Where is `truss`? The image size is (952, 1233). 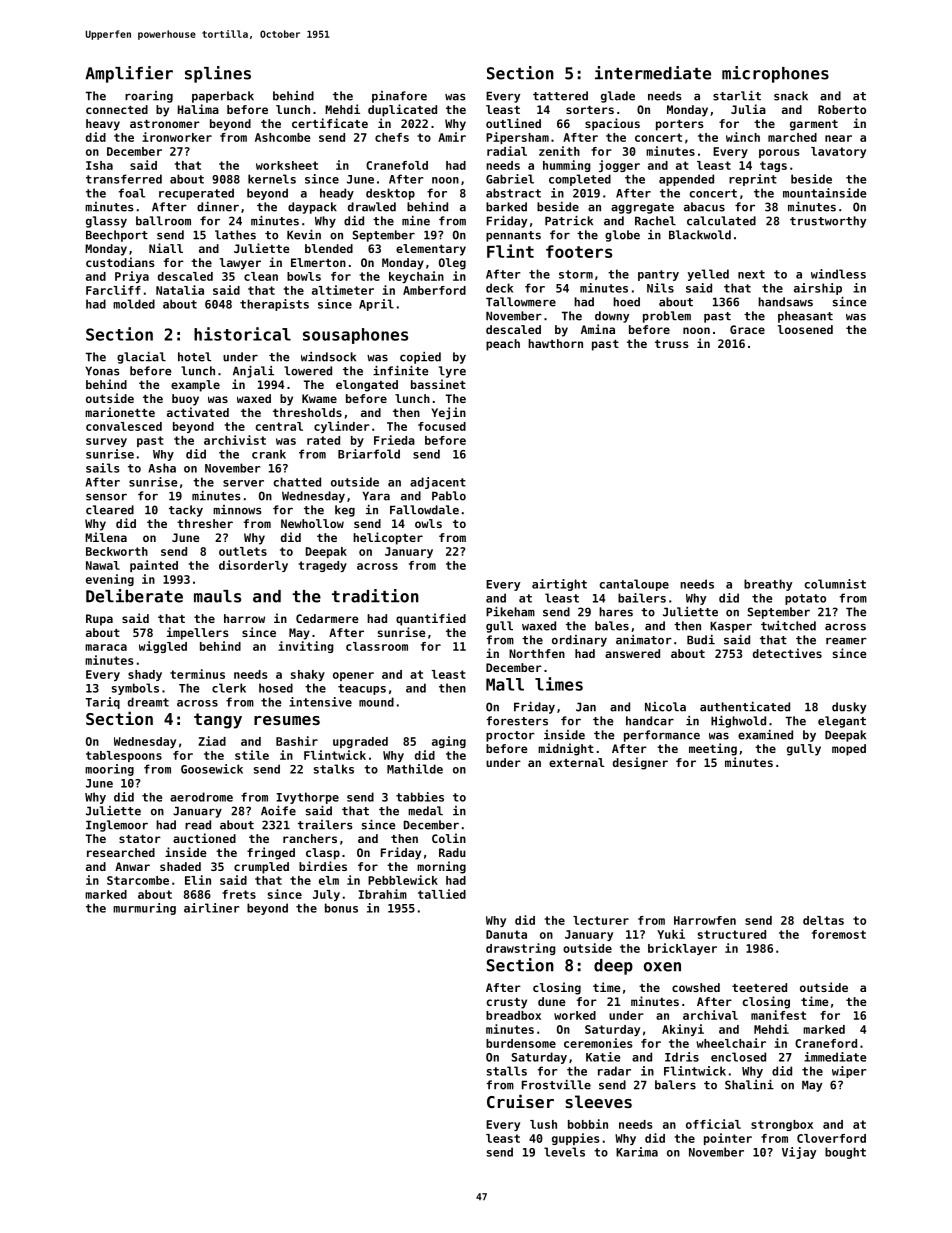 truss is located at coordinates (672, 344).
